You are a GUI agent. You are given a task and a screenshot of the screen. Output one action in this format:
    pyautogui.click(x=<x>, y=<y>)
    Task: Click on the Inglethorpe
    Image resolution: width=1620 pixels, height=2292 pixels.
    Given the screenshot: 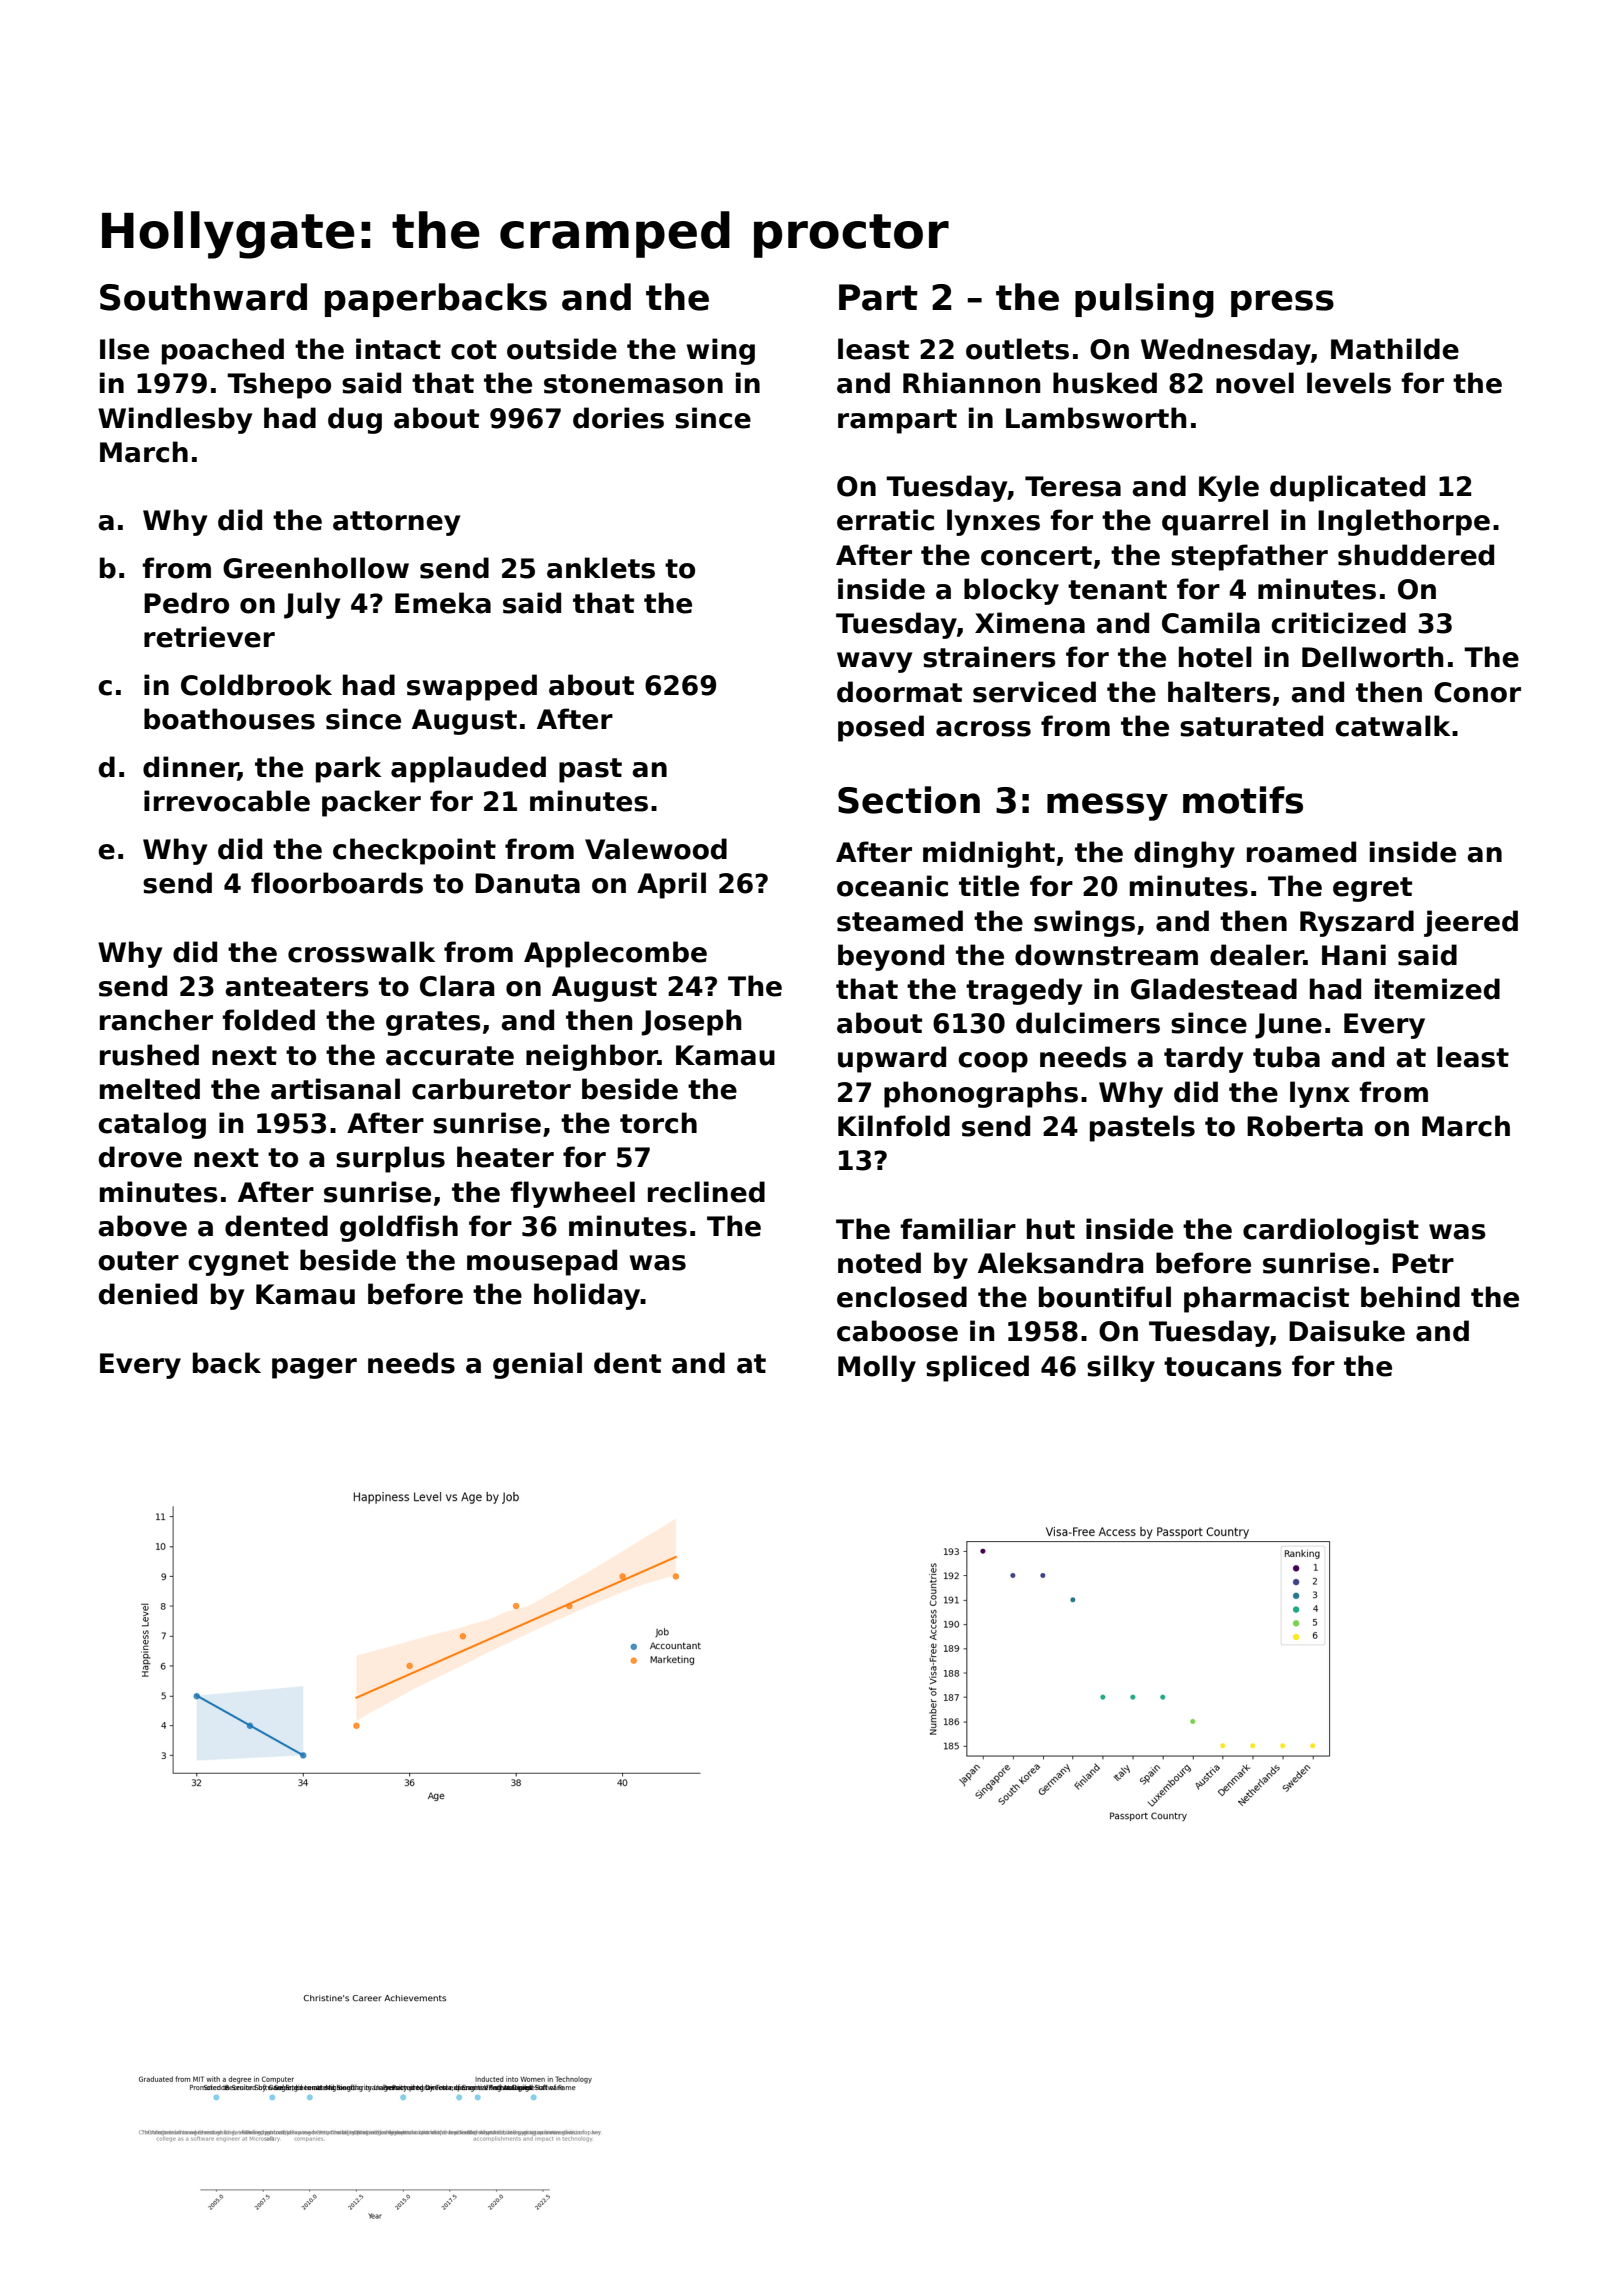 What is the action you would take?
    pyautogui.click(x=1404, y=522)
